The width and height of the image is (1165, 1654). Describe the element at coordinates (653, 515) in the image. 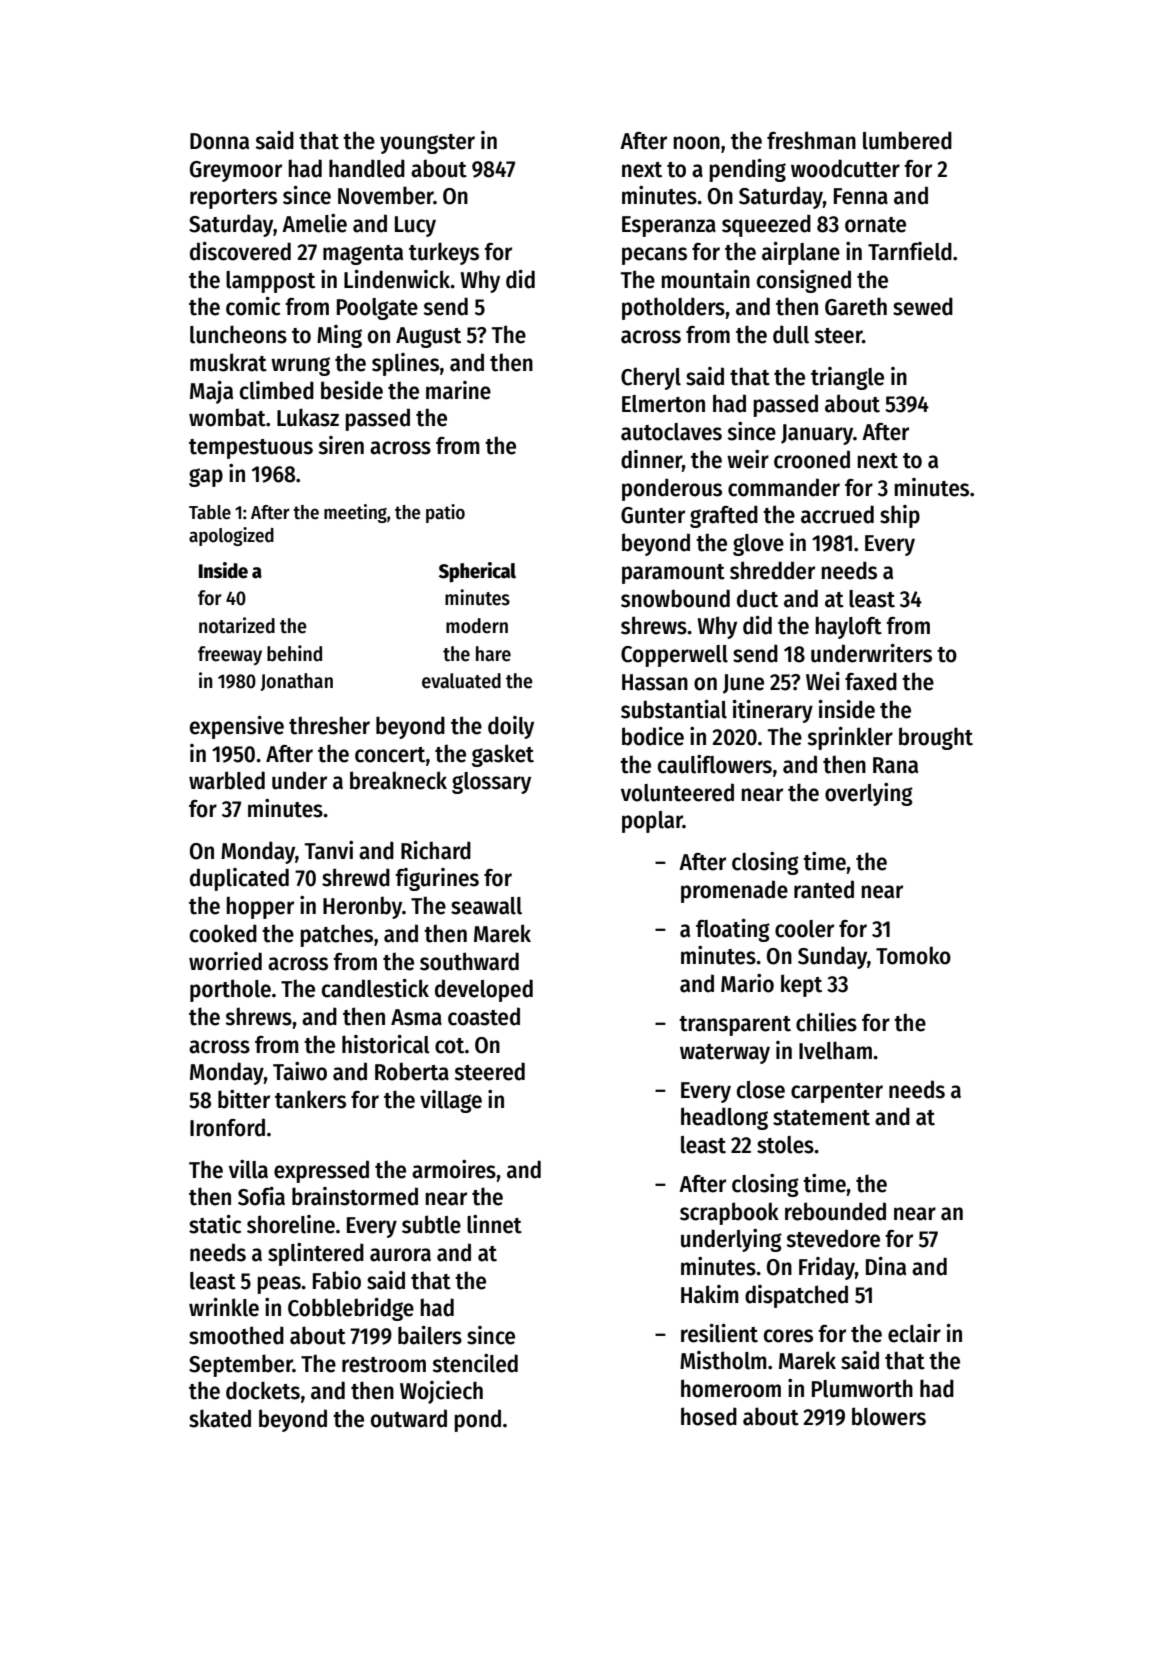

I see `Gunter` at that location.
